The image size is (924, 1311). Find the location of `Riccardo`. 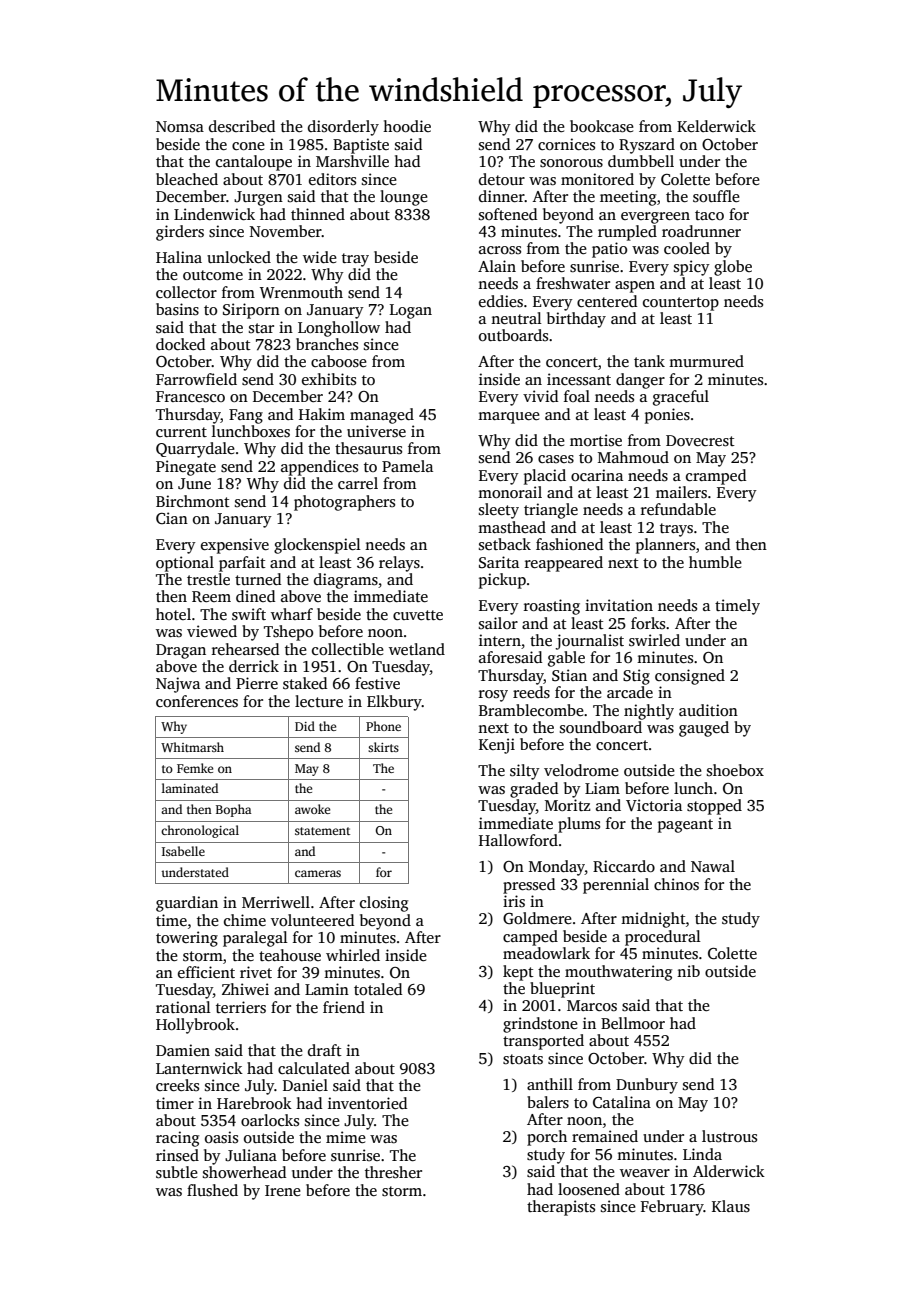

Riccardo is located at coordinates (624, 866).
